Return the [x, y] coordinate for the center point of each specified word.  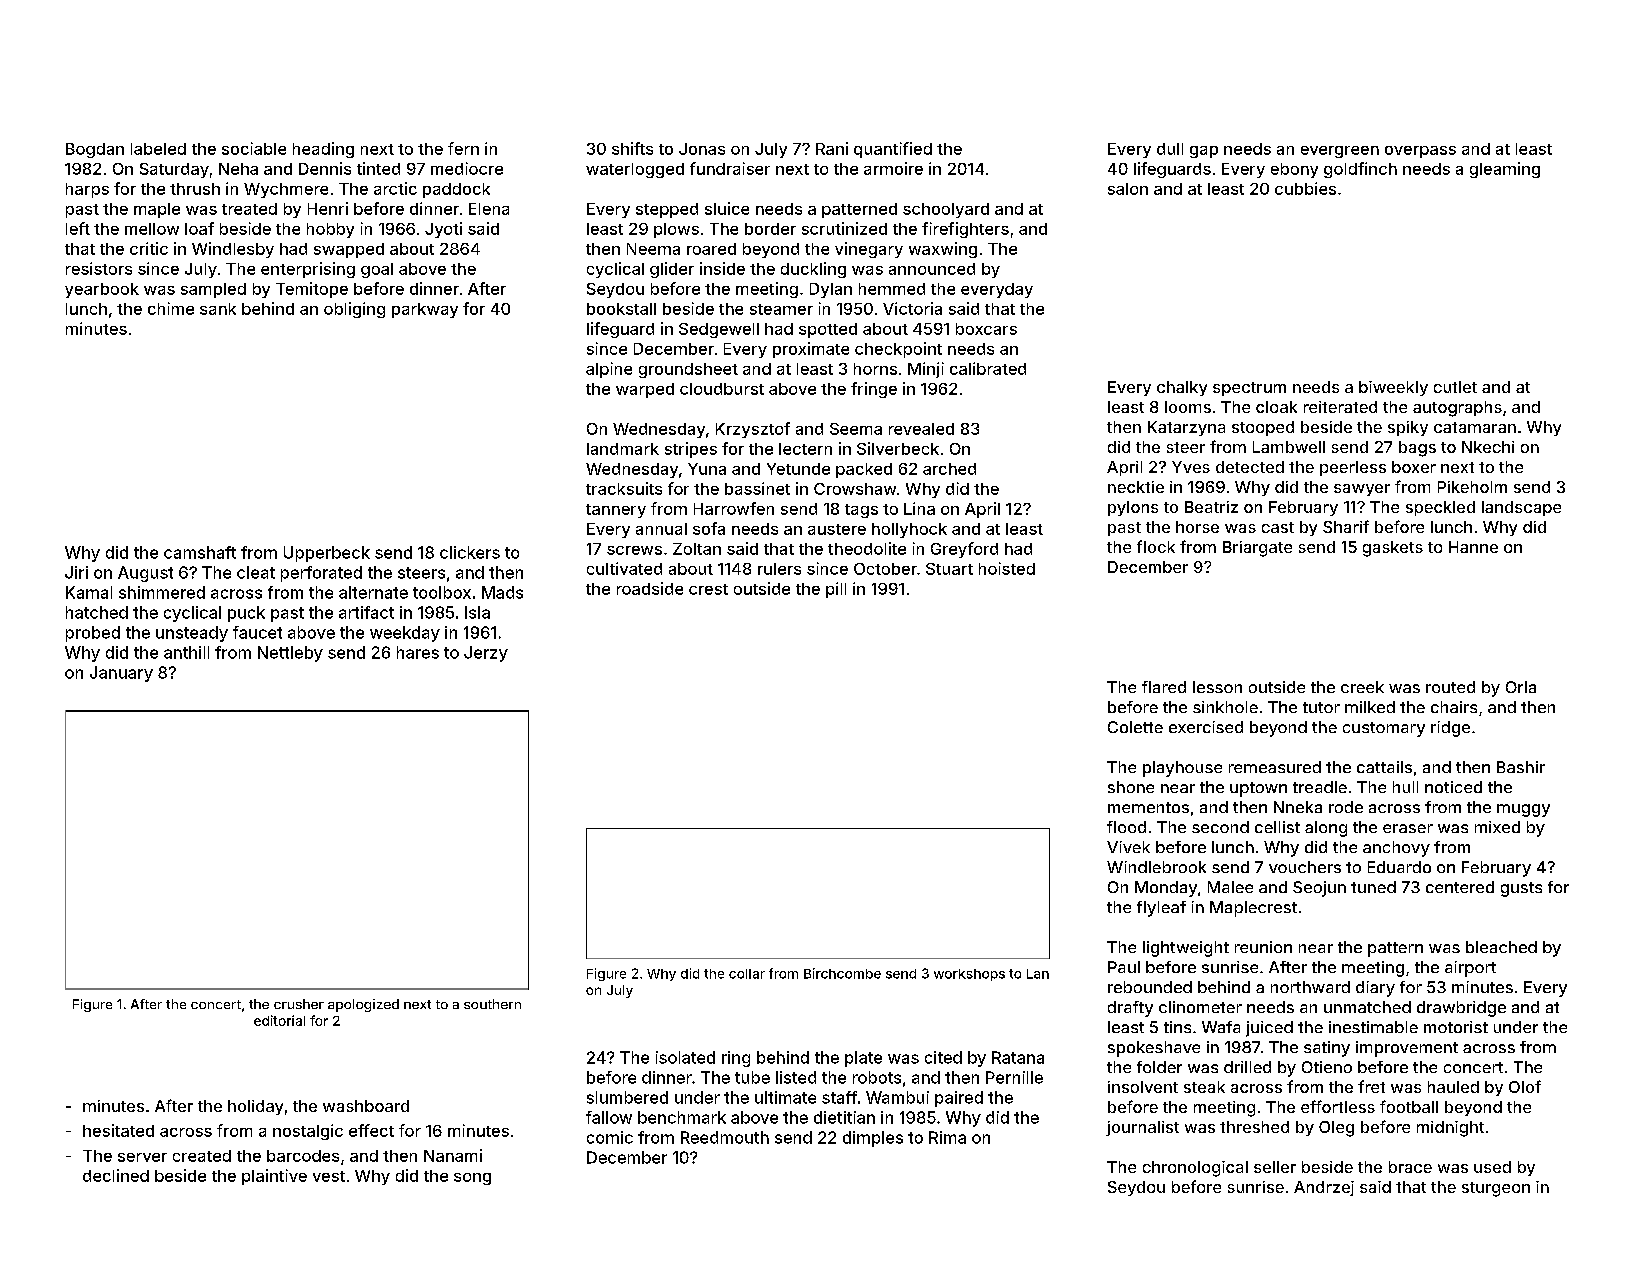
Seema [856, 429]
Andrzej [1324, 1188]
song [472, 1179]
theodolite [867, 548]
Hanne [1473, 547]
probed [93, 634]
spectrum [1249, 389]
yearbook [102, 290]
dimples [873, 1139]
